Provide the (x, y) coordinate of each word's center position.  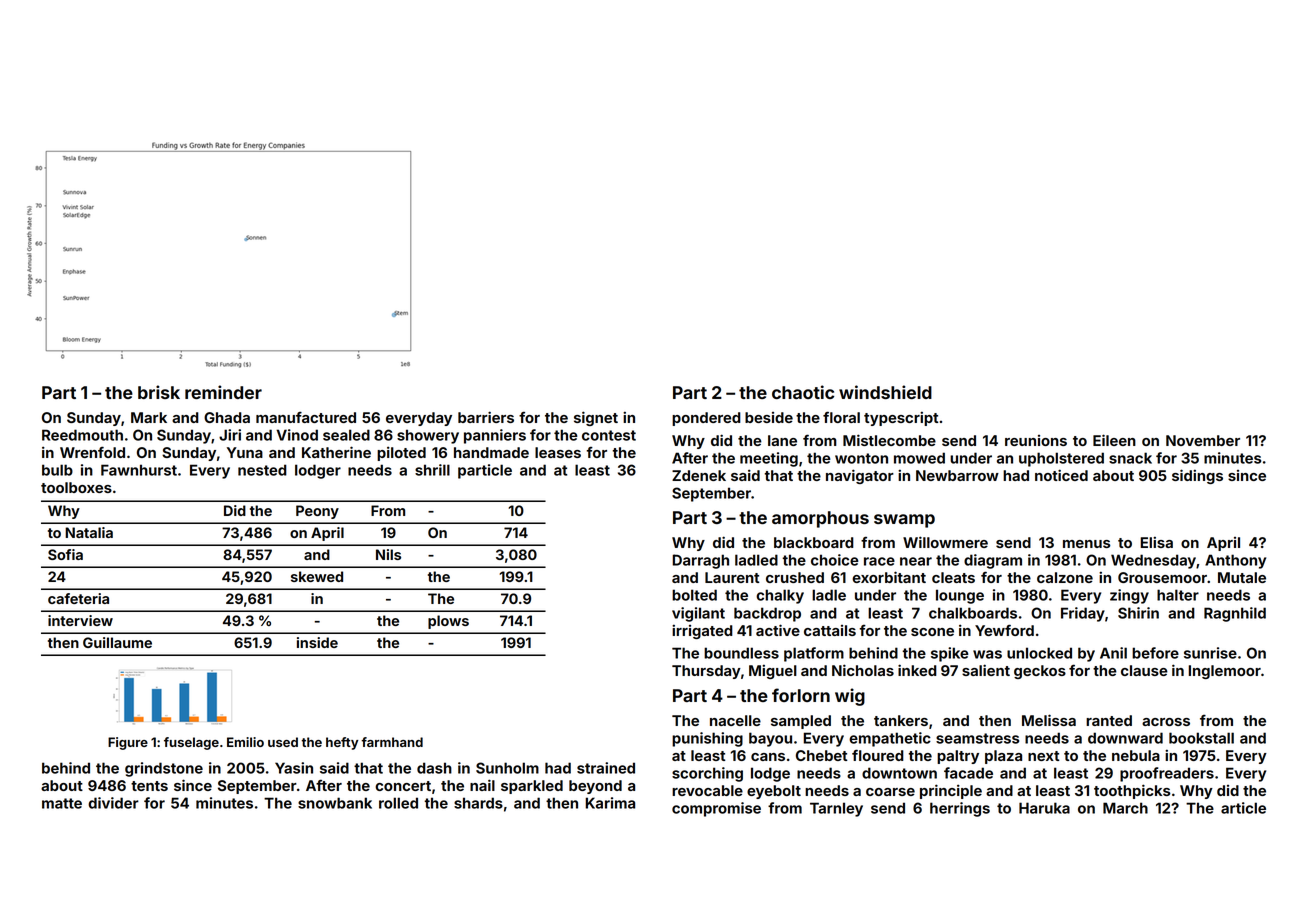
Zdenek (699, 475)
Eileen (1114, 440)
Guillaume (117, 642)
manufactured (306, 417)
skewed (317, 576)
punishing (707, 739)
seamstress (977, 738)
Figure (128, 743)
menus (1087, 544)
